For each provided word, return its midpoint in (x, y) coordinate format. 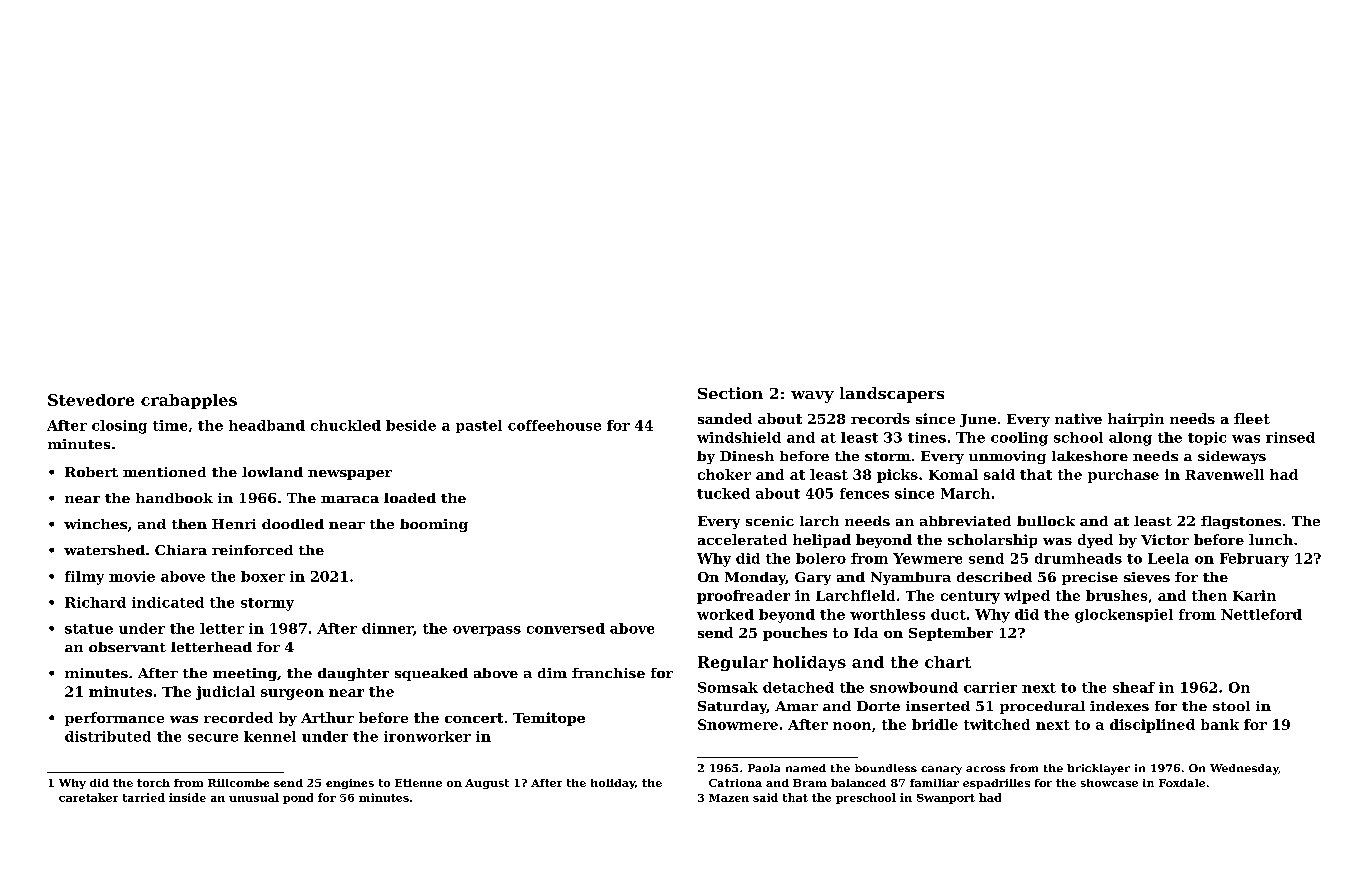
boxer (263, 576)
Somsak (728, 687)
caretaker (88, 797)
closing (119, 427)
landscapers (892, 395)
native (1078, 418)
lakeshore (1090, 456)
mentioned (164, 472)
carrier (990, 687)
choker (724, 474)
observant (127, 647)
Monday (755, 578)
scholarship (992, 541)
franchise (608, 673)
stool (1231, 706)
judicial (225, 693)
